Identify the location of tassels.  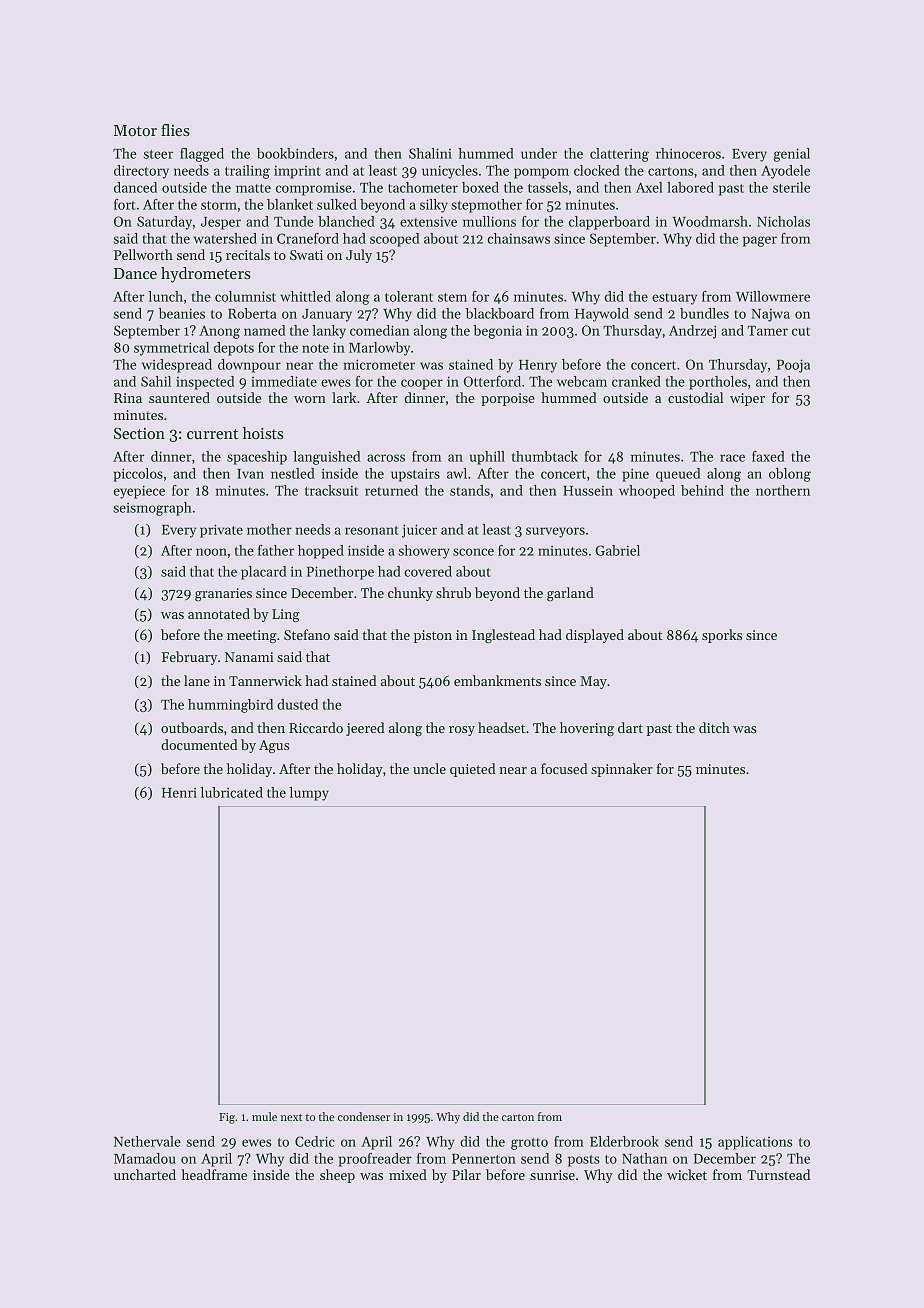
(548, 187).
